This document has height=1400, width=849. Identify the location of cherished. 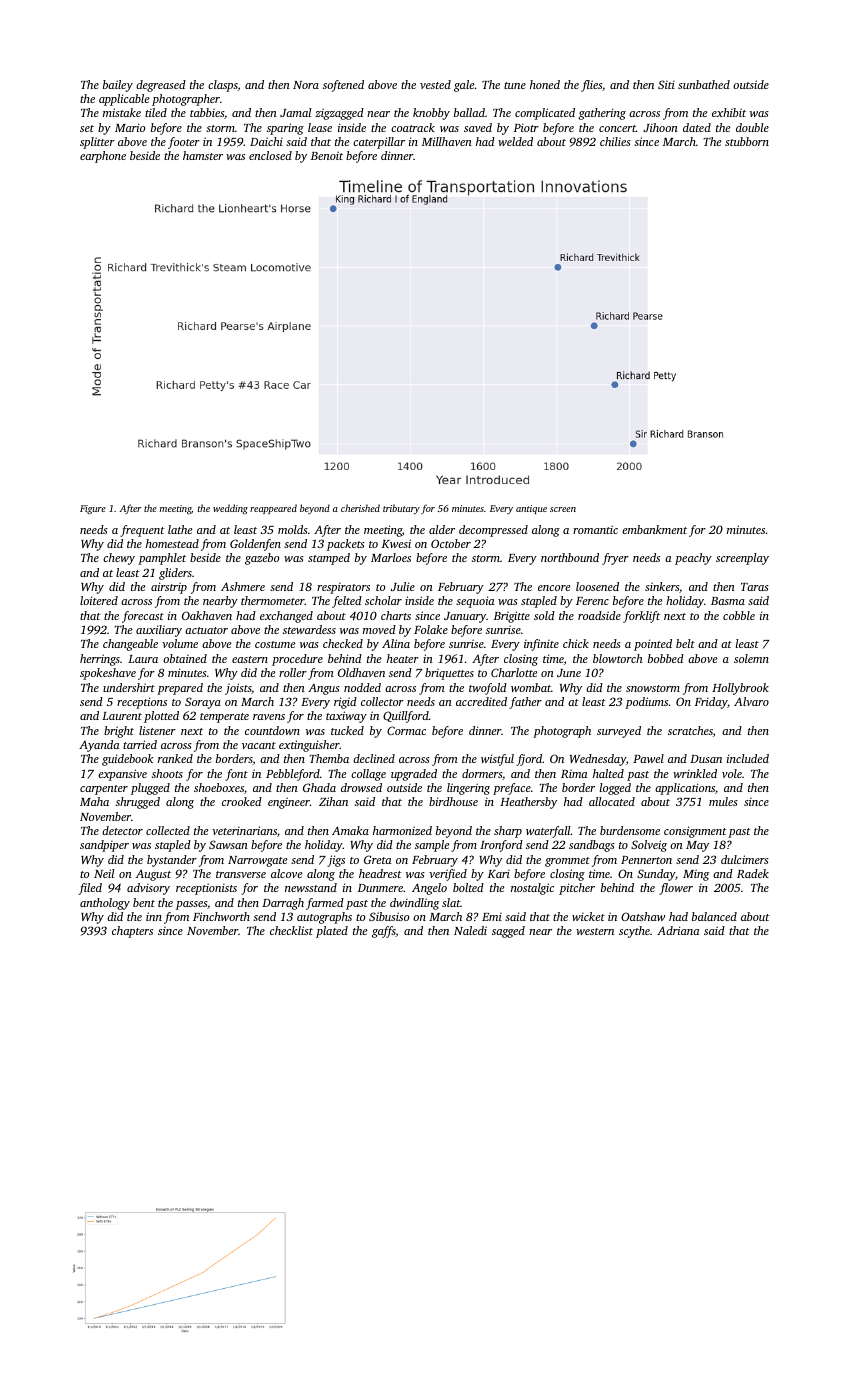
(360, 508).
